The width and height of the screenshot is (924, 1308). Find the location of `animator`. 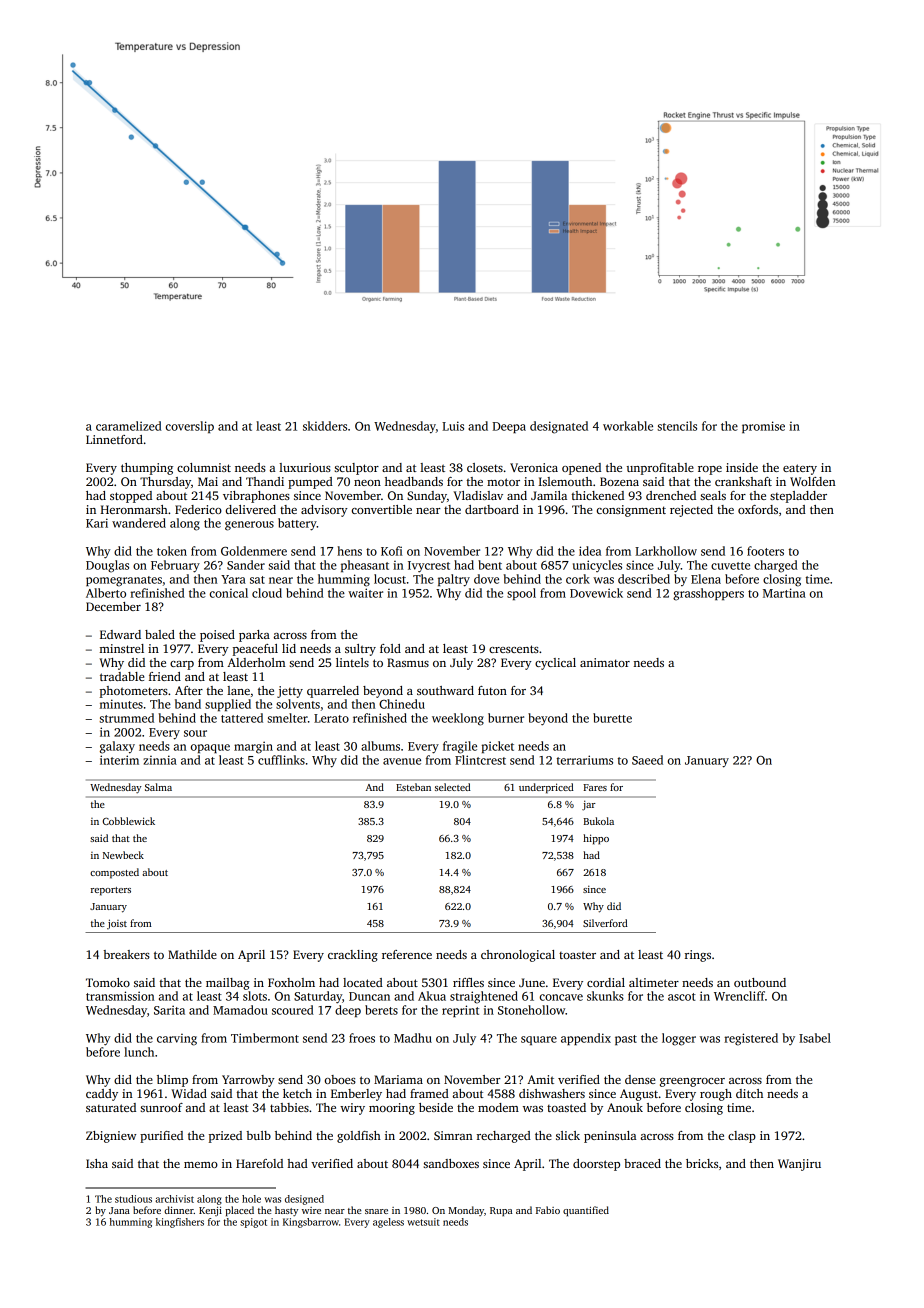

animator is located at coordinates (605, 662).
